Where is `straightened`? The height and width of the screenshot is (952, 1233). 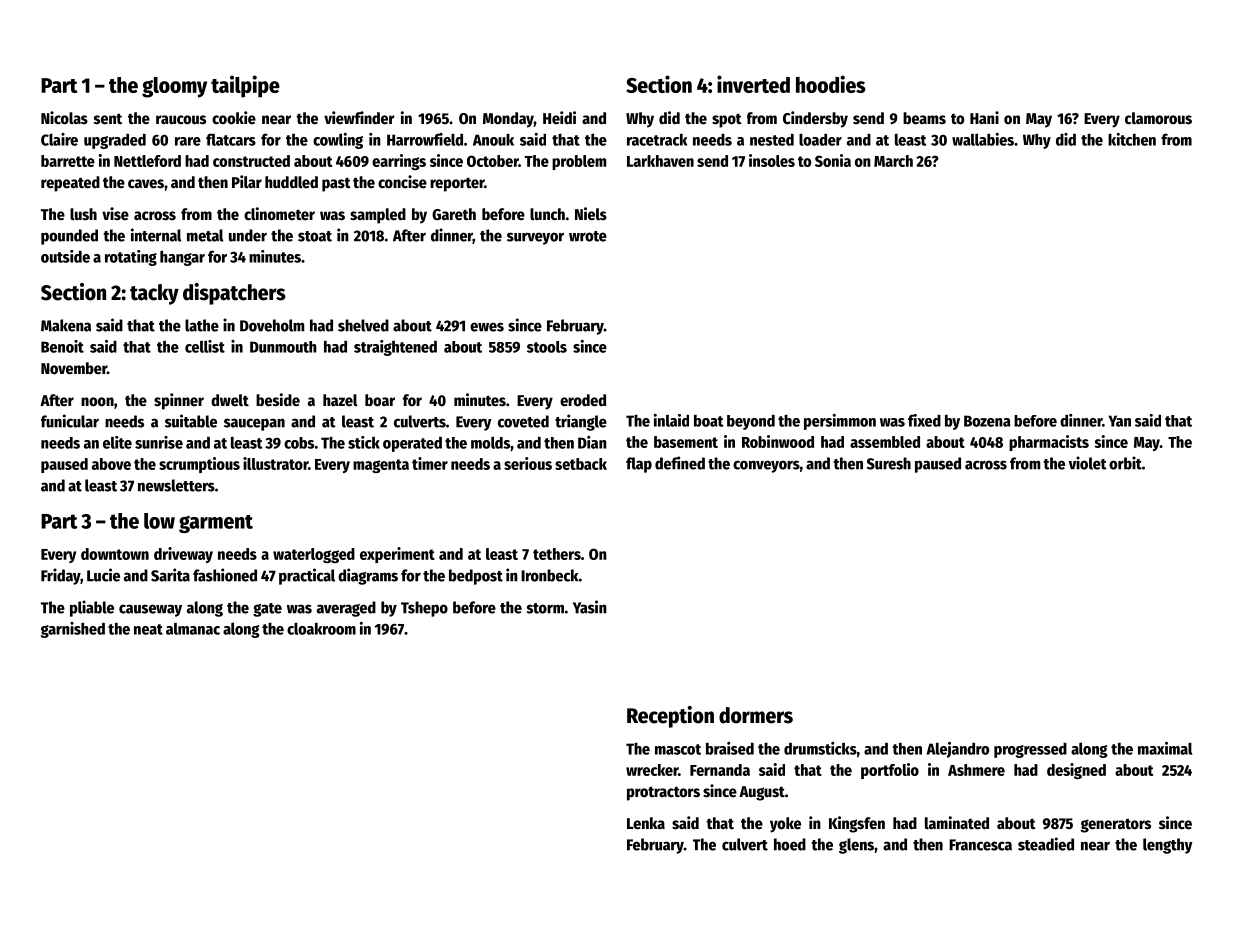
straightened is located at coordinates (395, 348).
